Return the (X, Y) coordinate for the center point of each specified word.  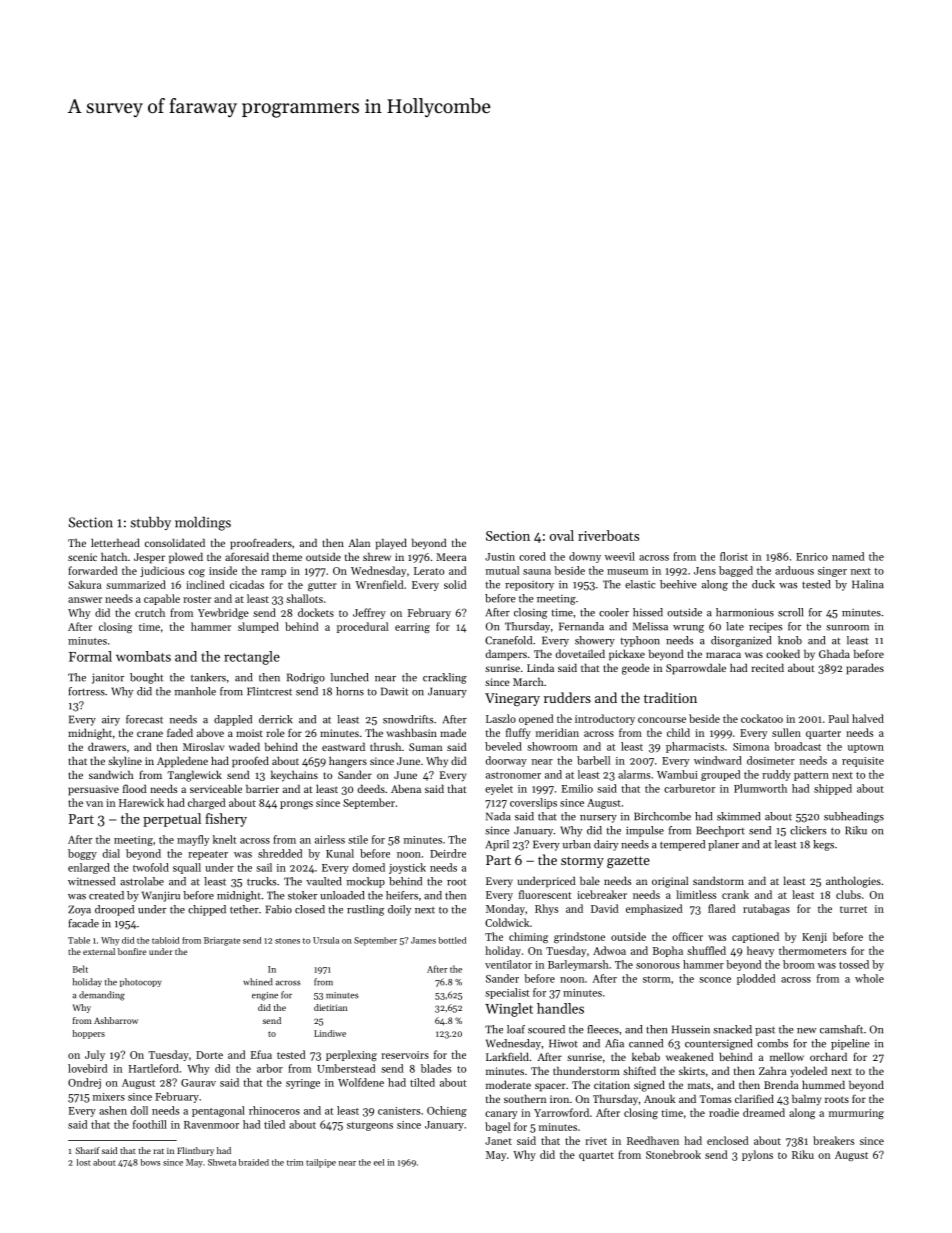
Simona (751, 747)
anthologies (853, 882)
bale (590, 880)
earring (412, 628)
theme (287, 556)
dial (111, 853)
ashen (113, 1110)
